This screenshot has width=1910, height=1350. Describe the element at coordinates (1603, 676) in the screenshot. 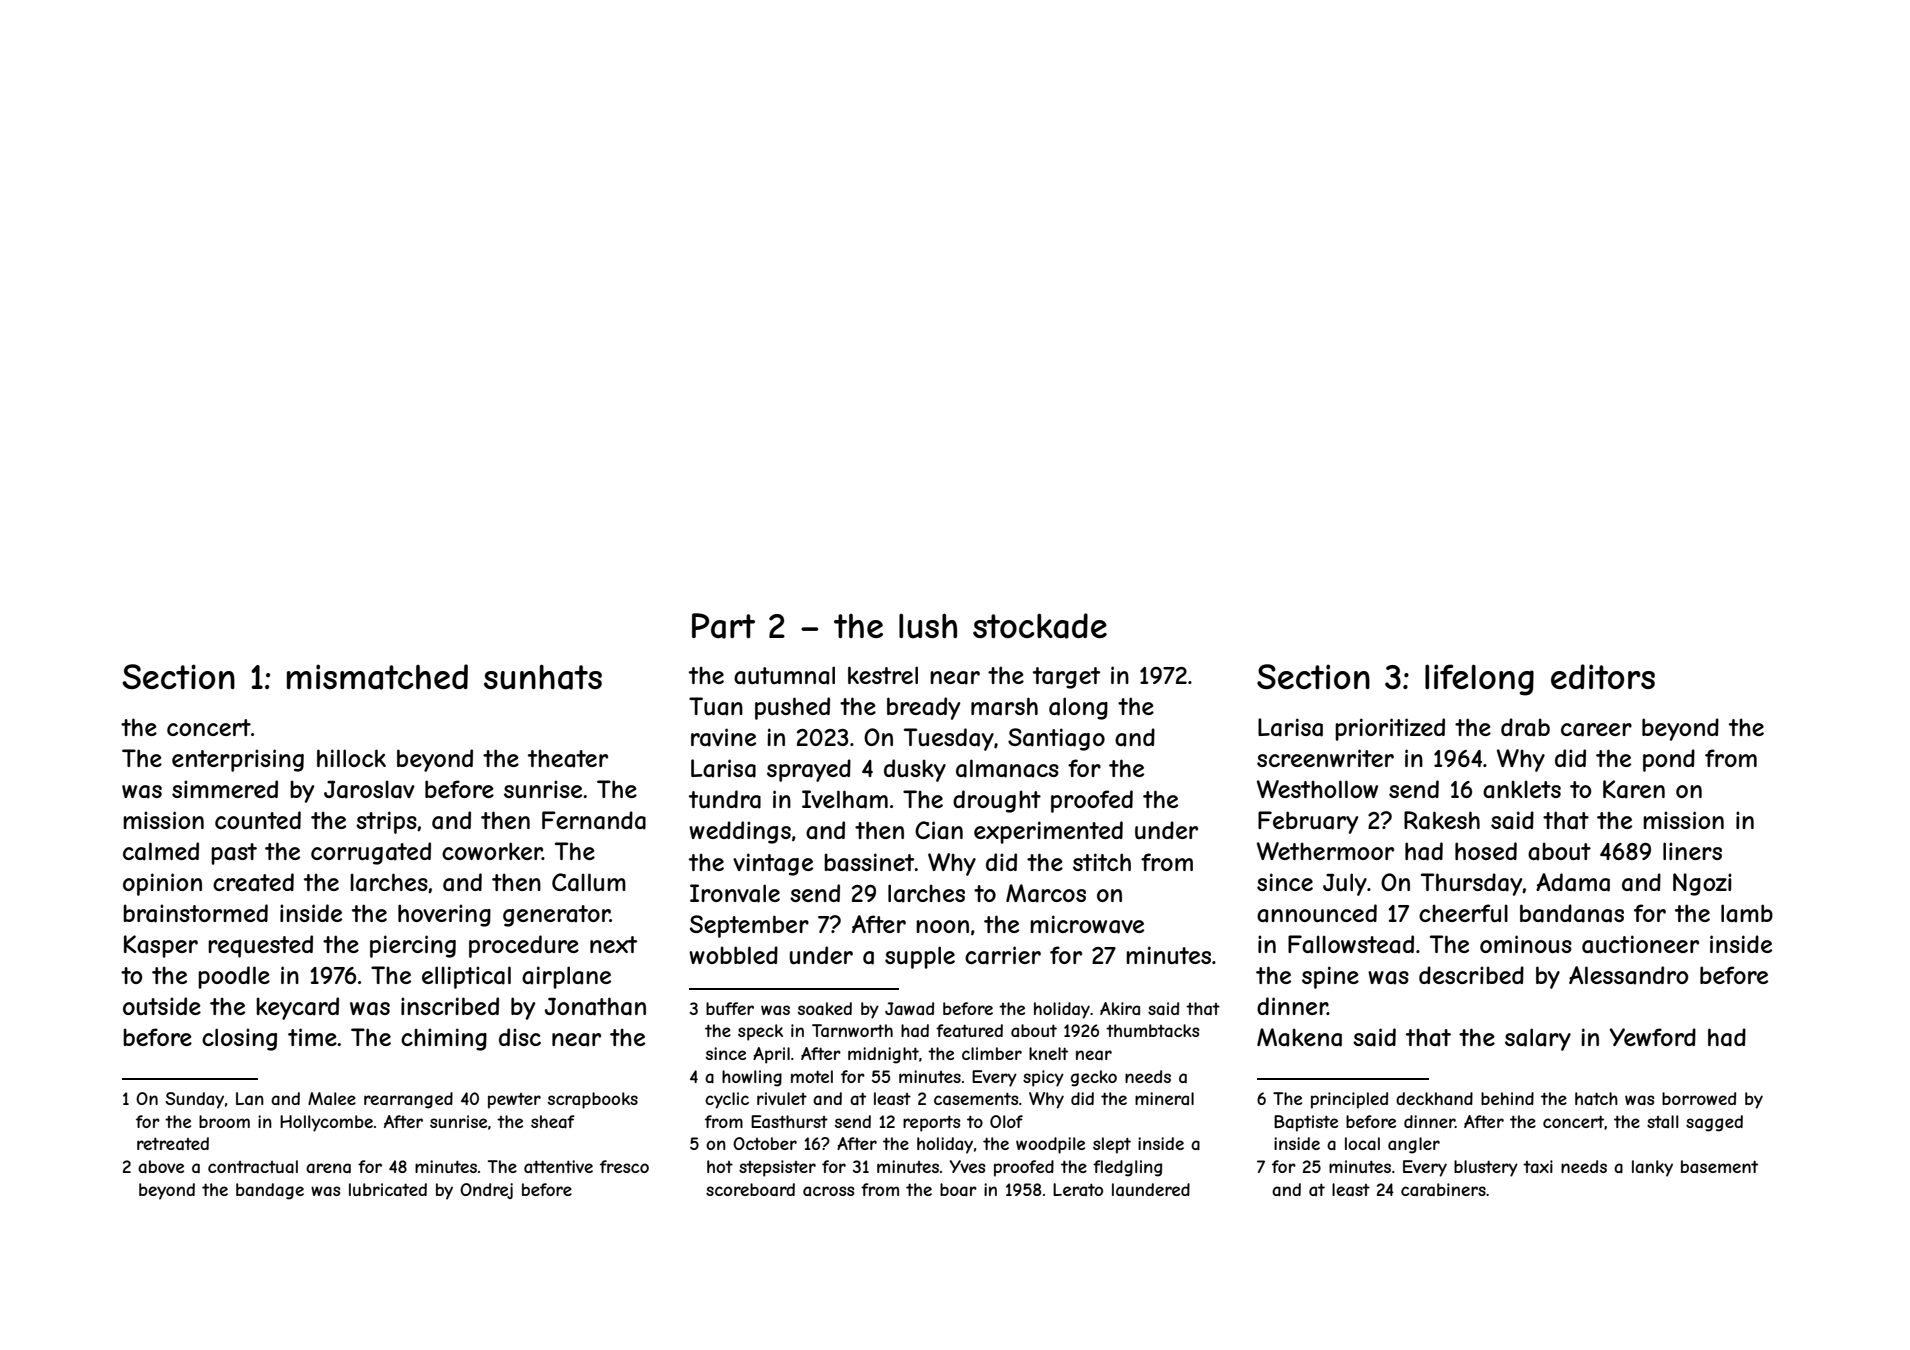

I see `editors` at that location.
